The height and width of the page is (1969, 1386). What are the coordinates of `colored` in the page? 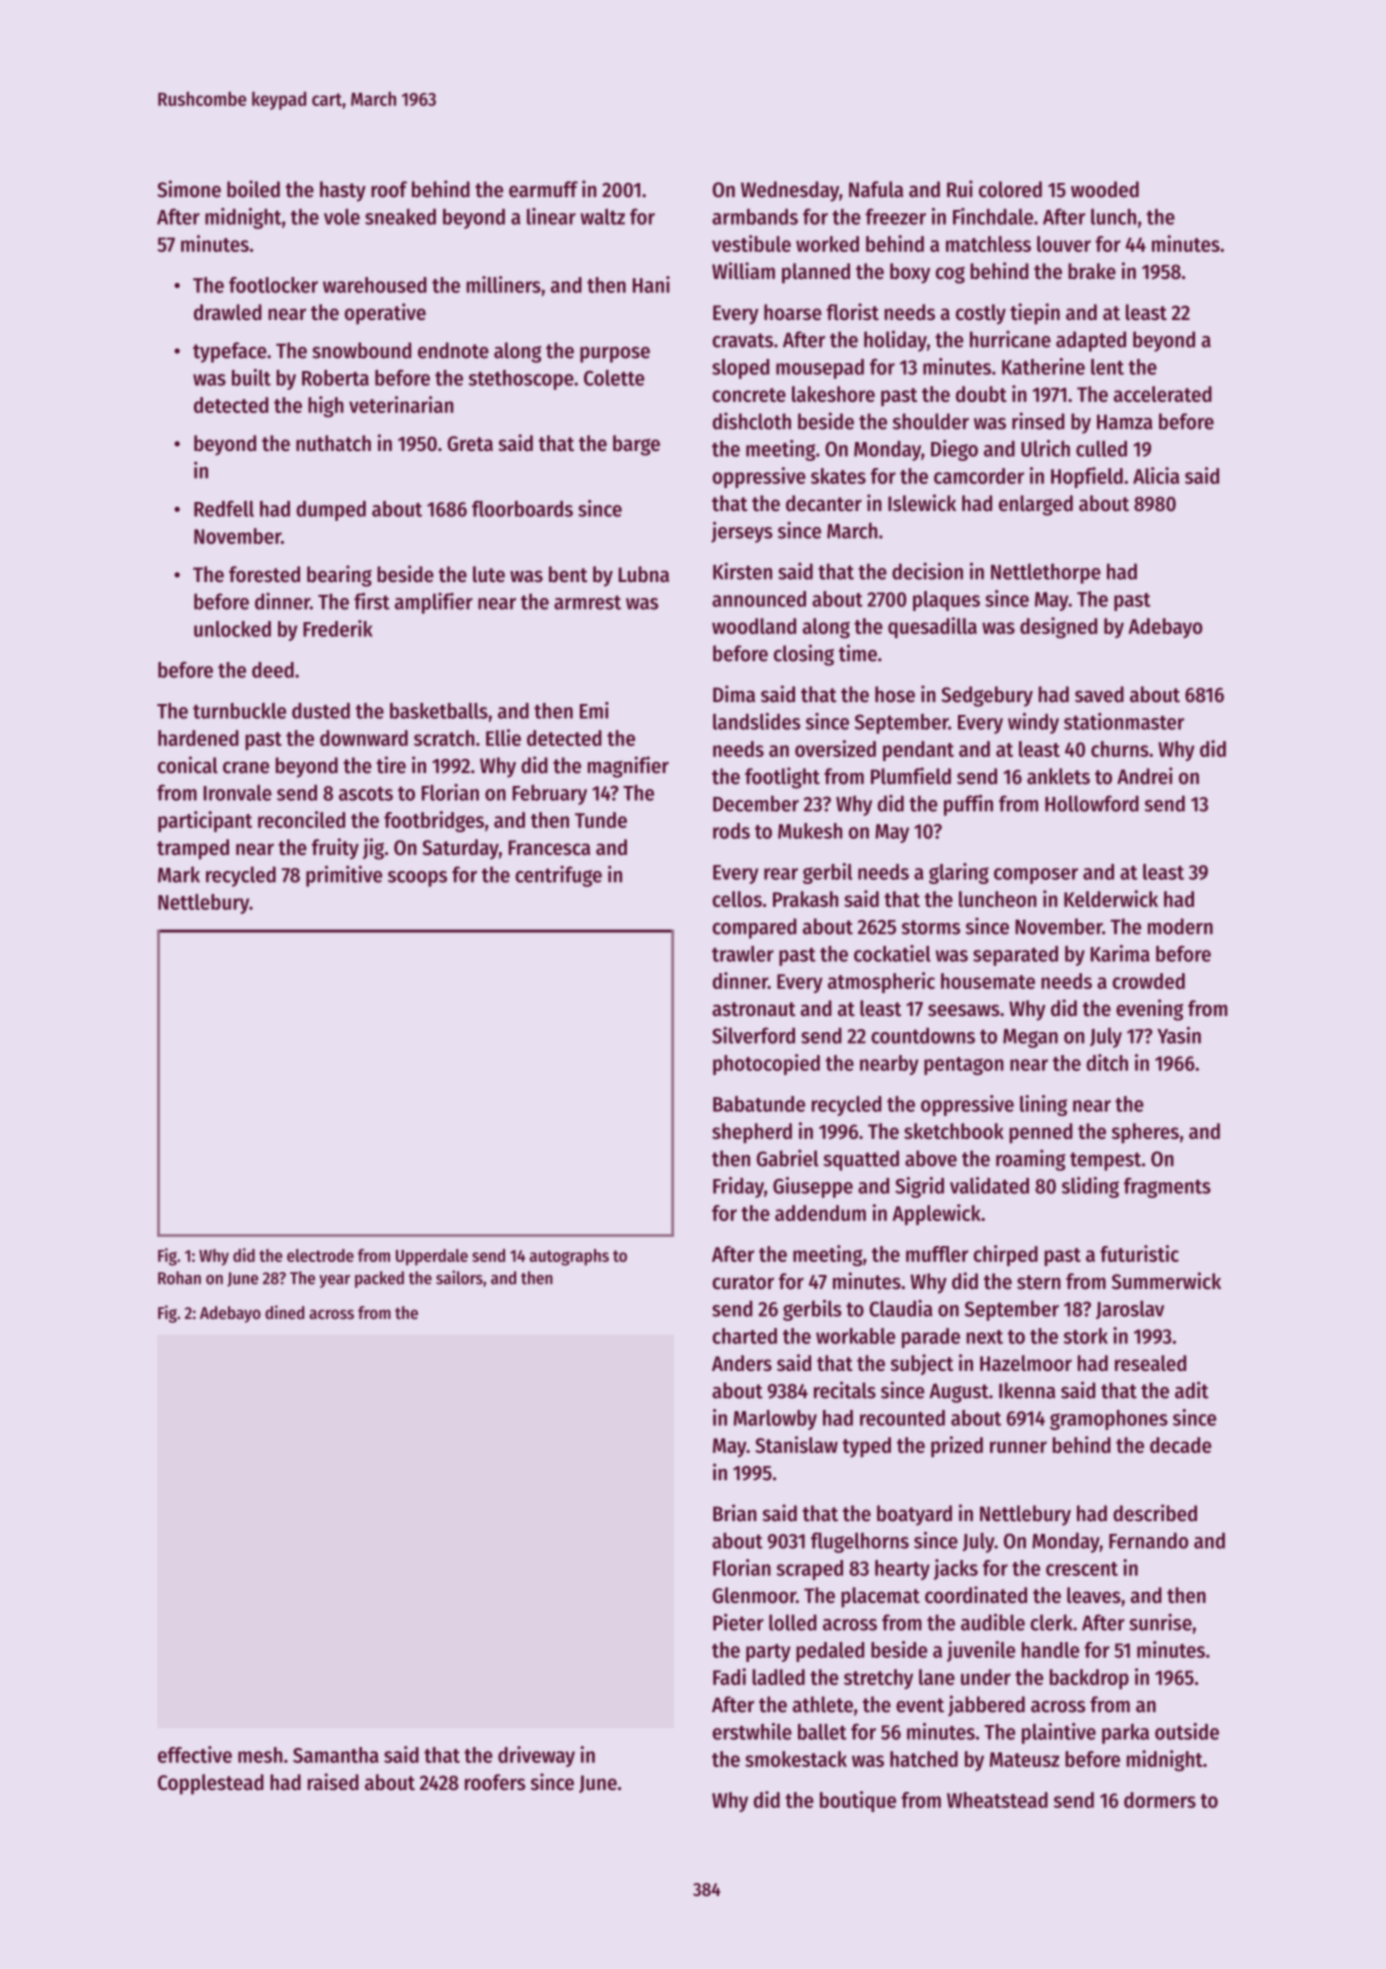 It's located at (1010, 189).
